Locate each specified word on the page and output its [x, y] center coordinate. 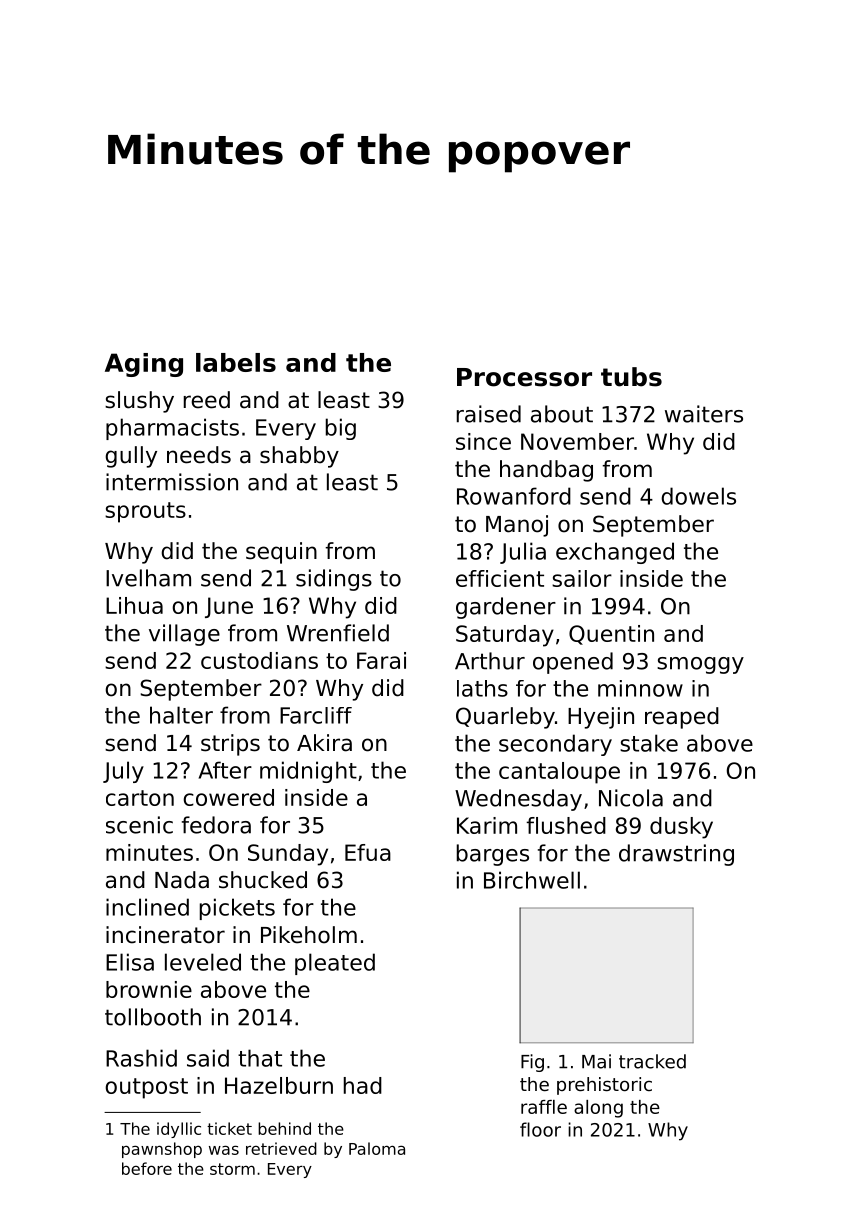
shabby [299, 457]
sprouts [145, 512]
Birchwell [532, 880]
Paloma [377, 1148]
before [147, 1168]
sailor [582, 578]
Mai [596, 1061]
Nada [182, 880]
